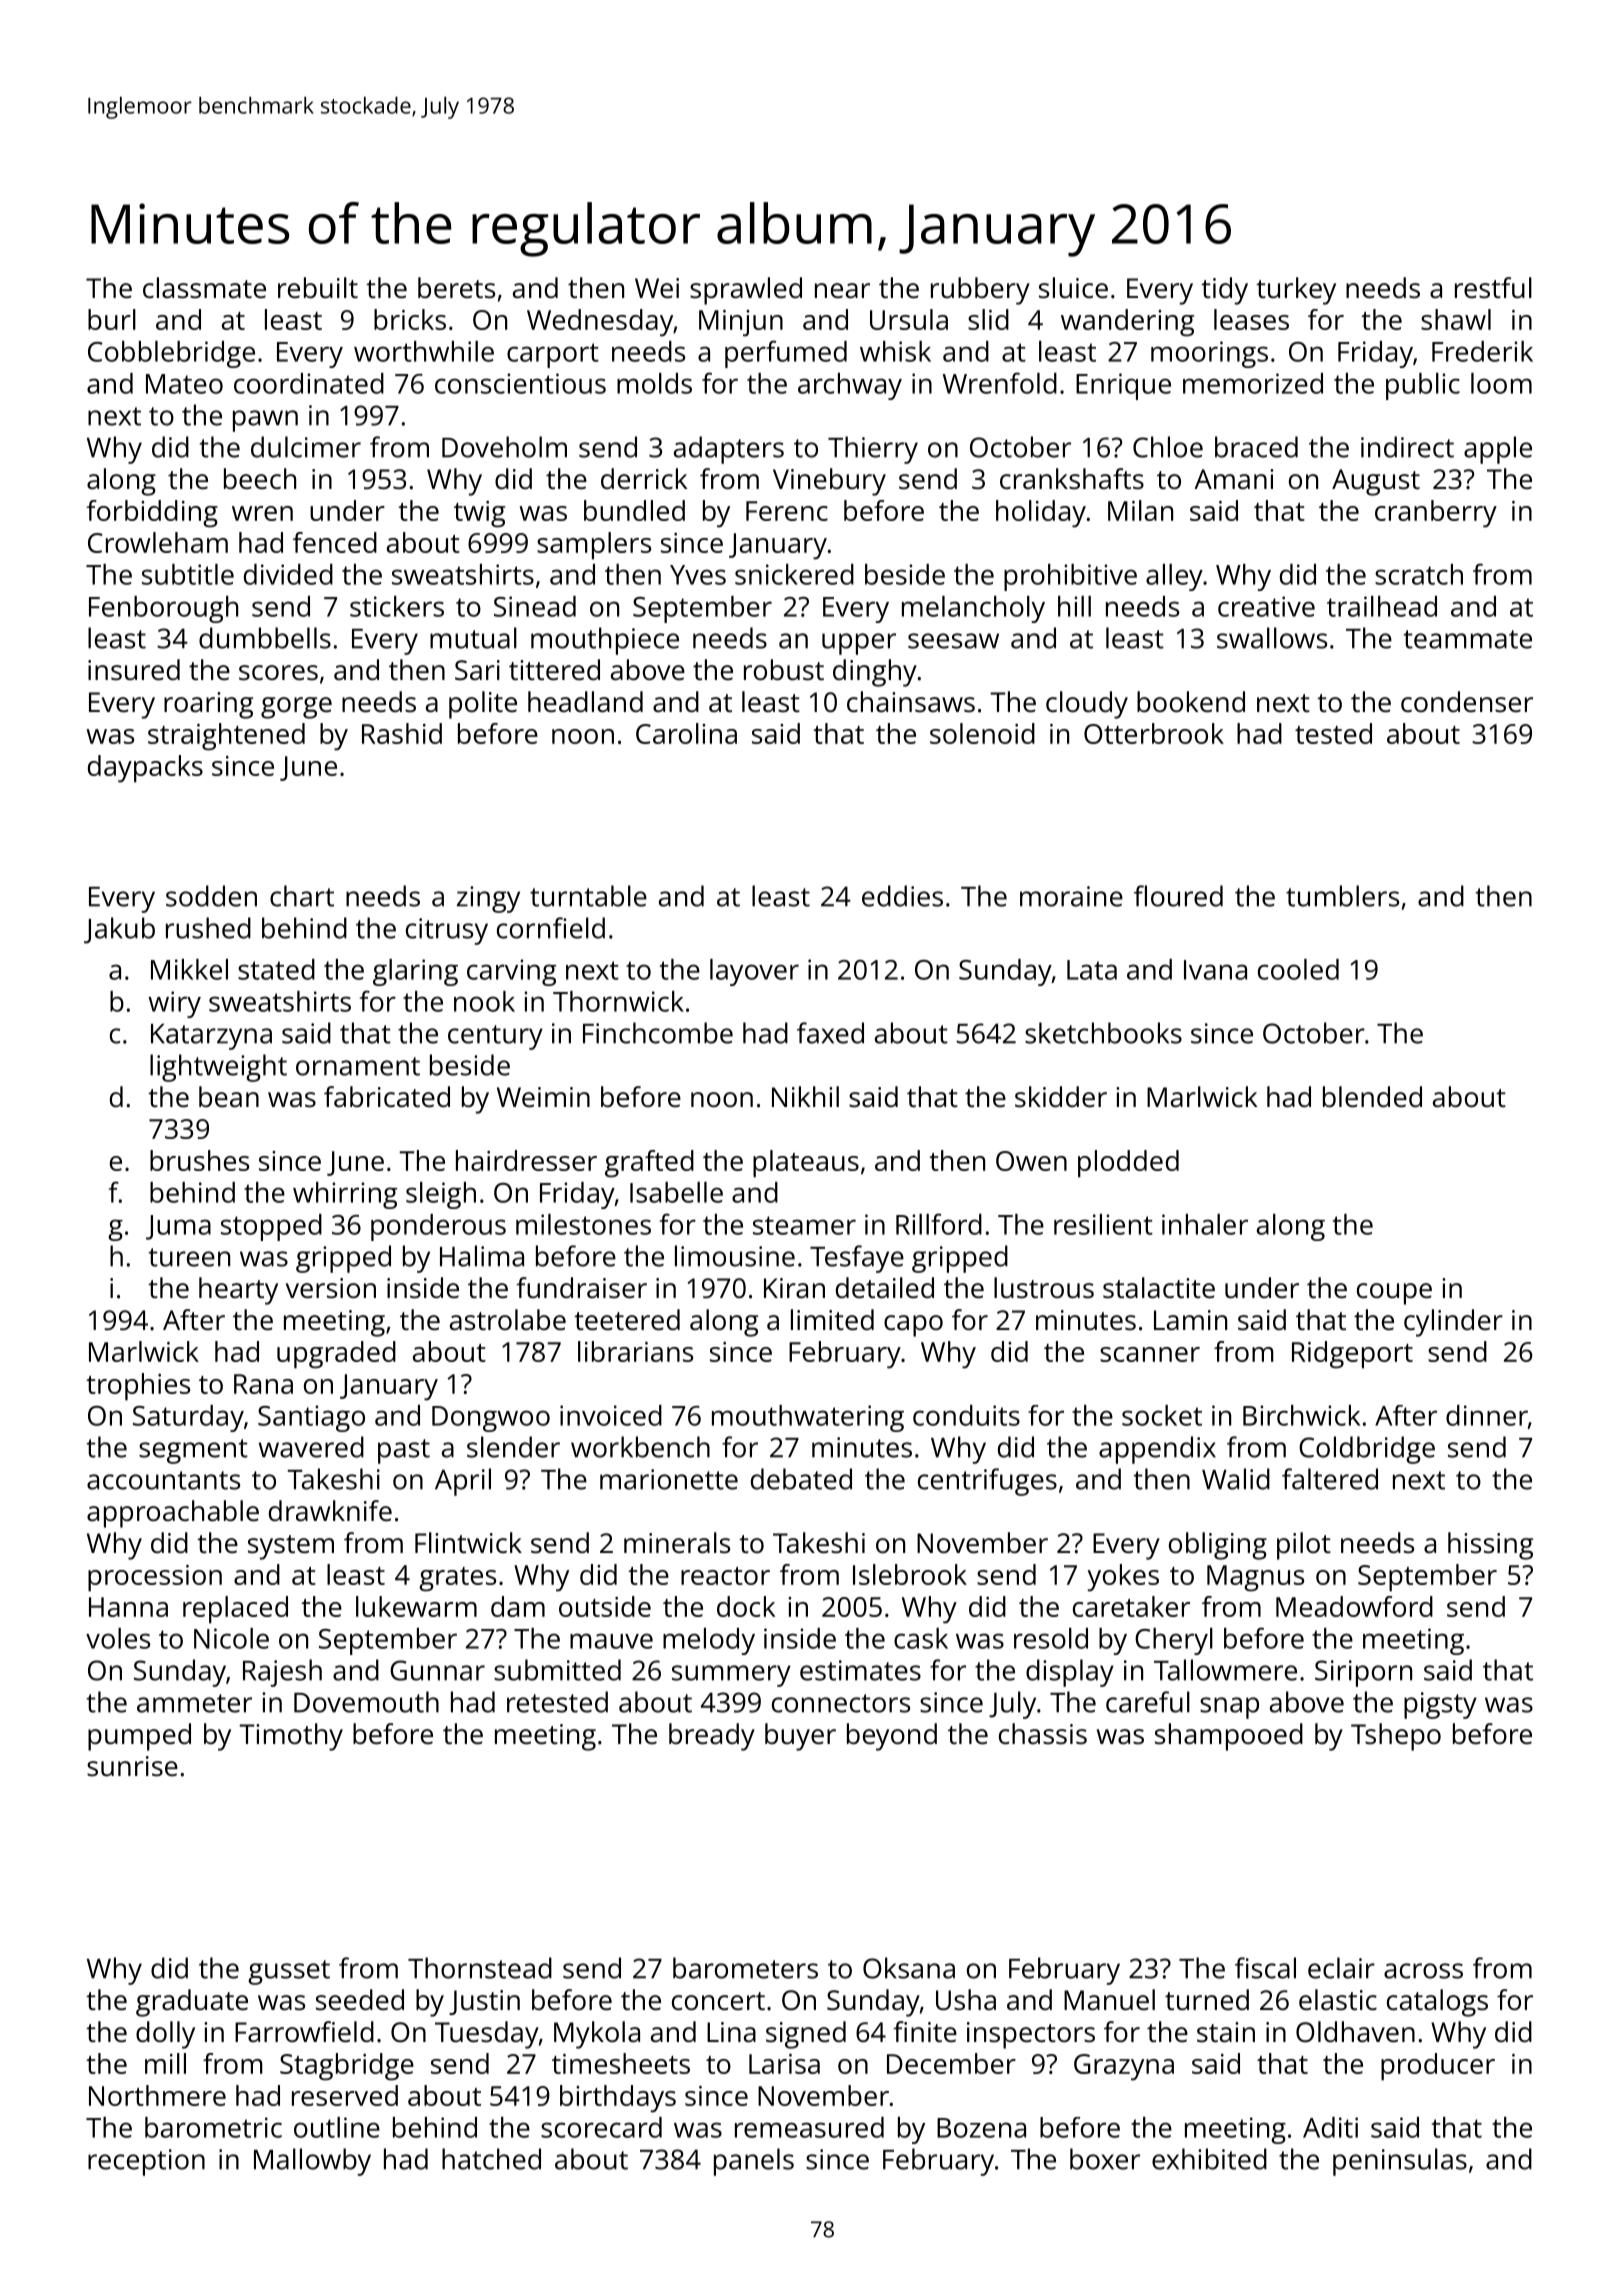  I want to click on classmate, so click(204, 288).
